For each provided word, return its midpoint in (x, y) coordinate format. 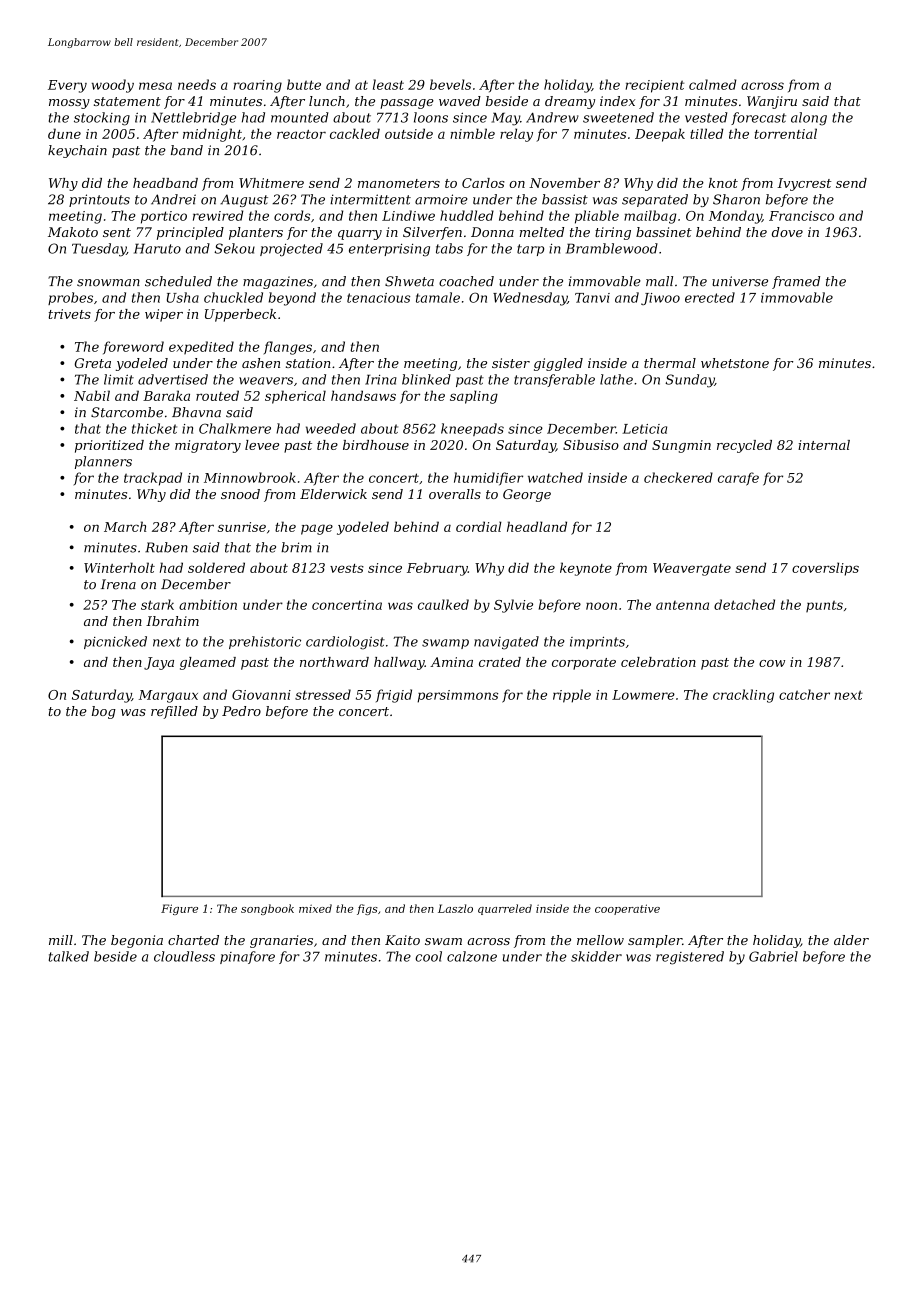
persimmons (457, 696)
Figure (179, 909)
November (564, 183)
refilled (174, 712)
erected (710, 297)
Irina (381, 379)
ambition (208, 604)
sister (511, 363)
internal (824, 445)
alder (851, 940)
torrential (785, 133)
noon (601, 606)
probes (70, 298)
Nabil (92, 395)
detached (744, 604)
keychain (77, 151)
